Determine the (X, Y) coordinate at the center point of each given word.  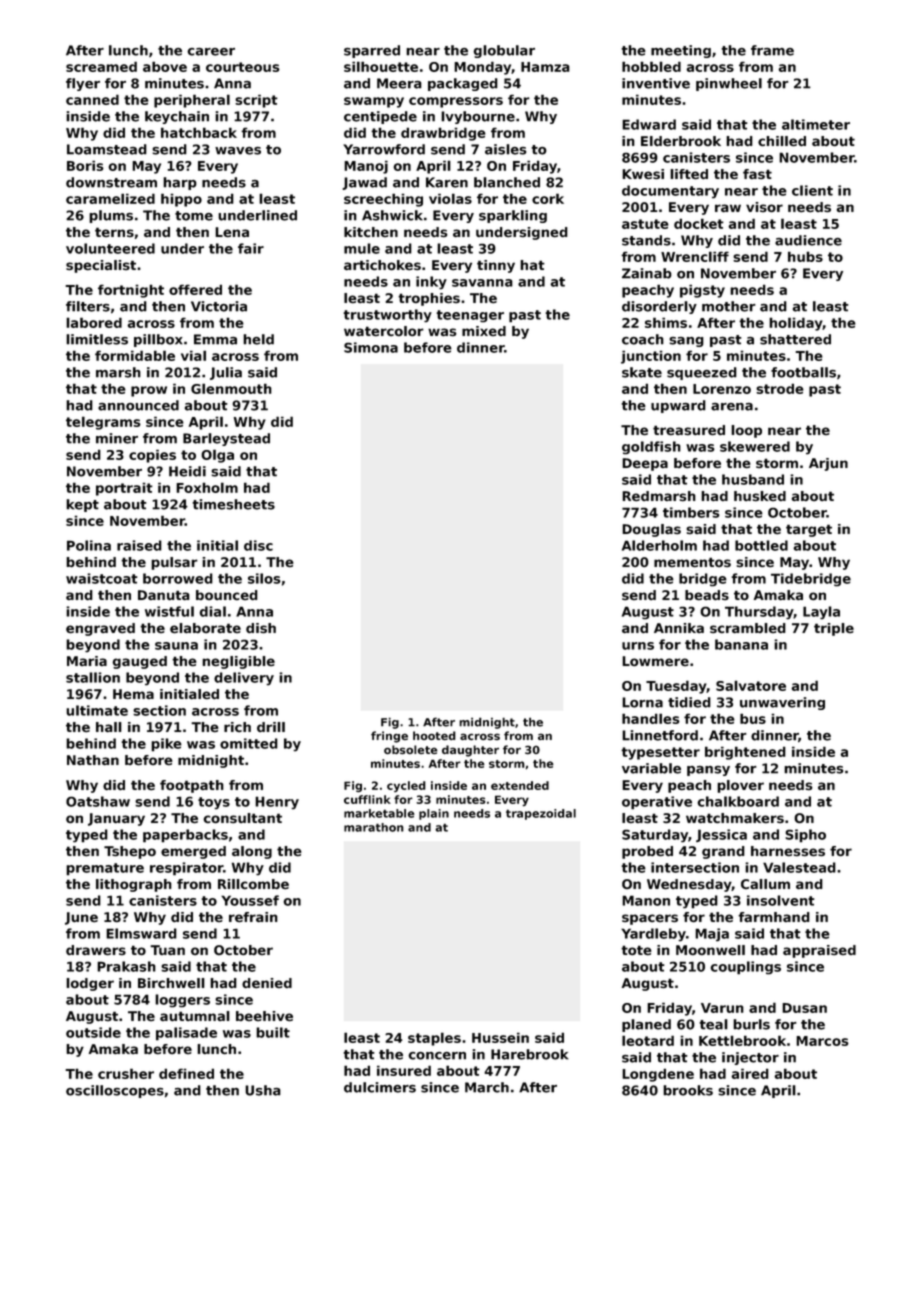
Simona (371, 347)
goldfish (651, 447)
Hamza (545, 67)
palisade (186, 1034)
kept (82, 505)
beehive (264, 1016)
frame (772, 50)
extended (520, 785)
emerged (193, 852)
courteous (243, 67)
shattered (795, 339)
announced (138, 405)
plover (740, 786)
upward (678, 406)
